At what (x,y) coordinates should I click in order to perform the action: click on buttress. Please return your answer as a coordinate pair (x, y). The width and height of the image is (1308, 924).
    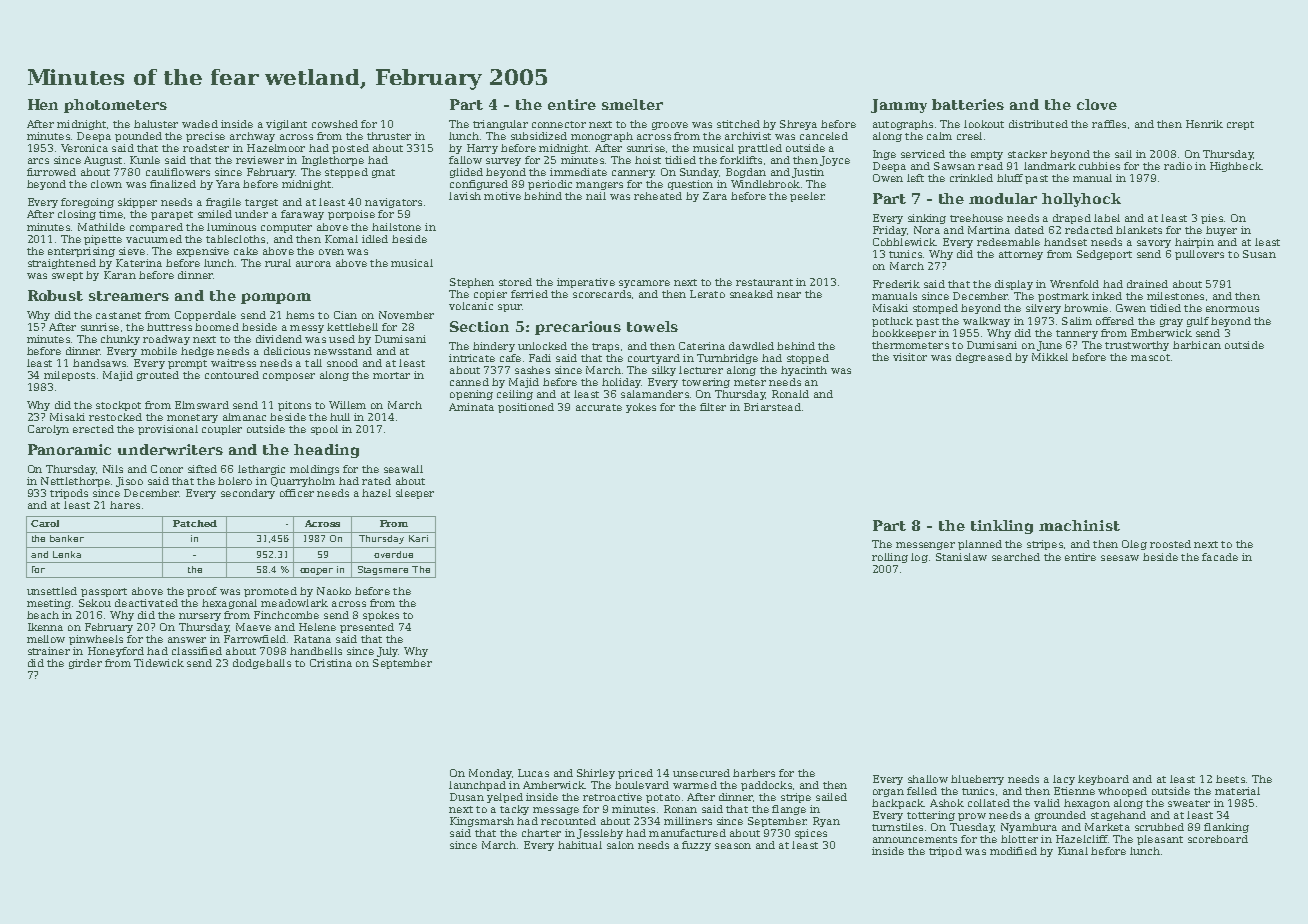
    Looking at the image, I should click on (169, 327).
